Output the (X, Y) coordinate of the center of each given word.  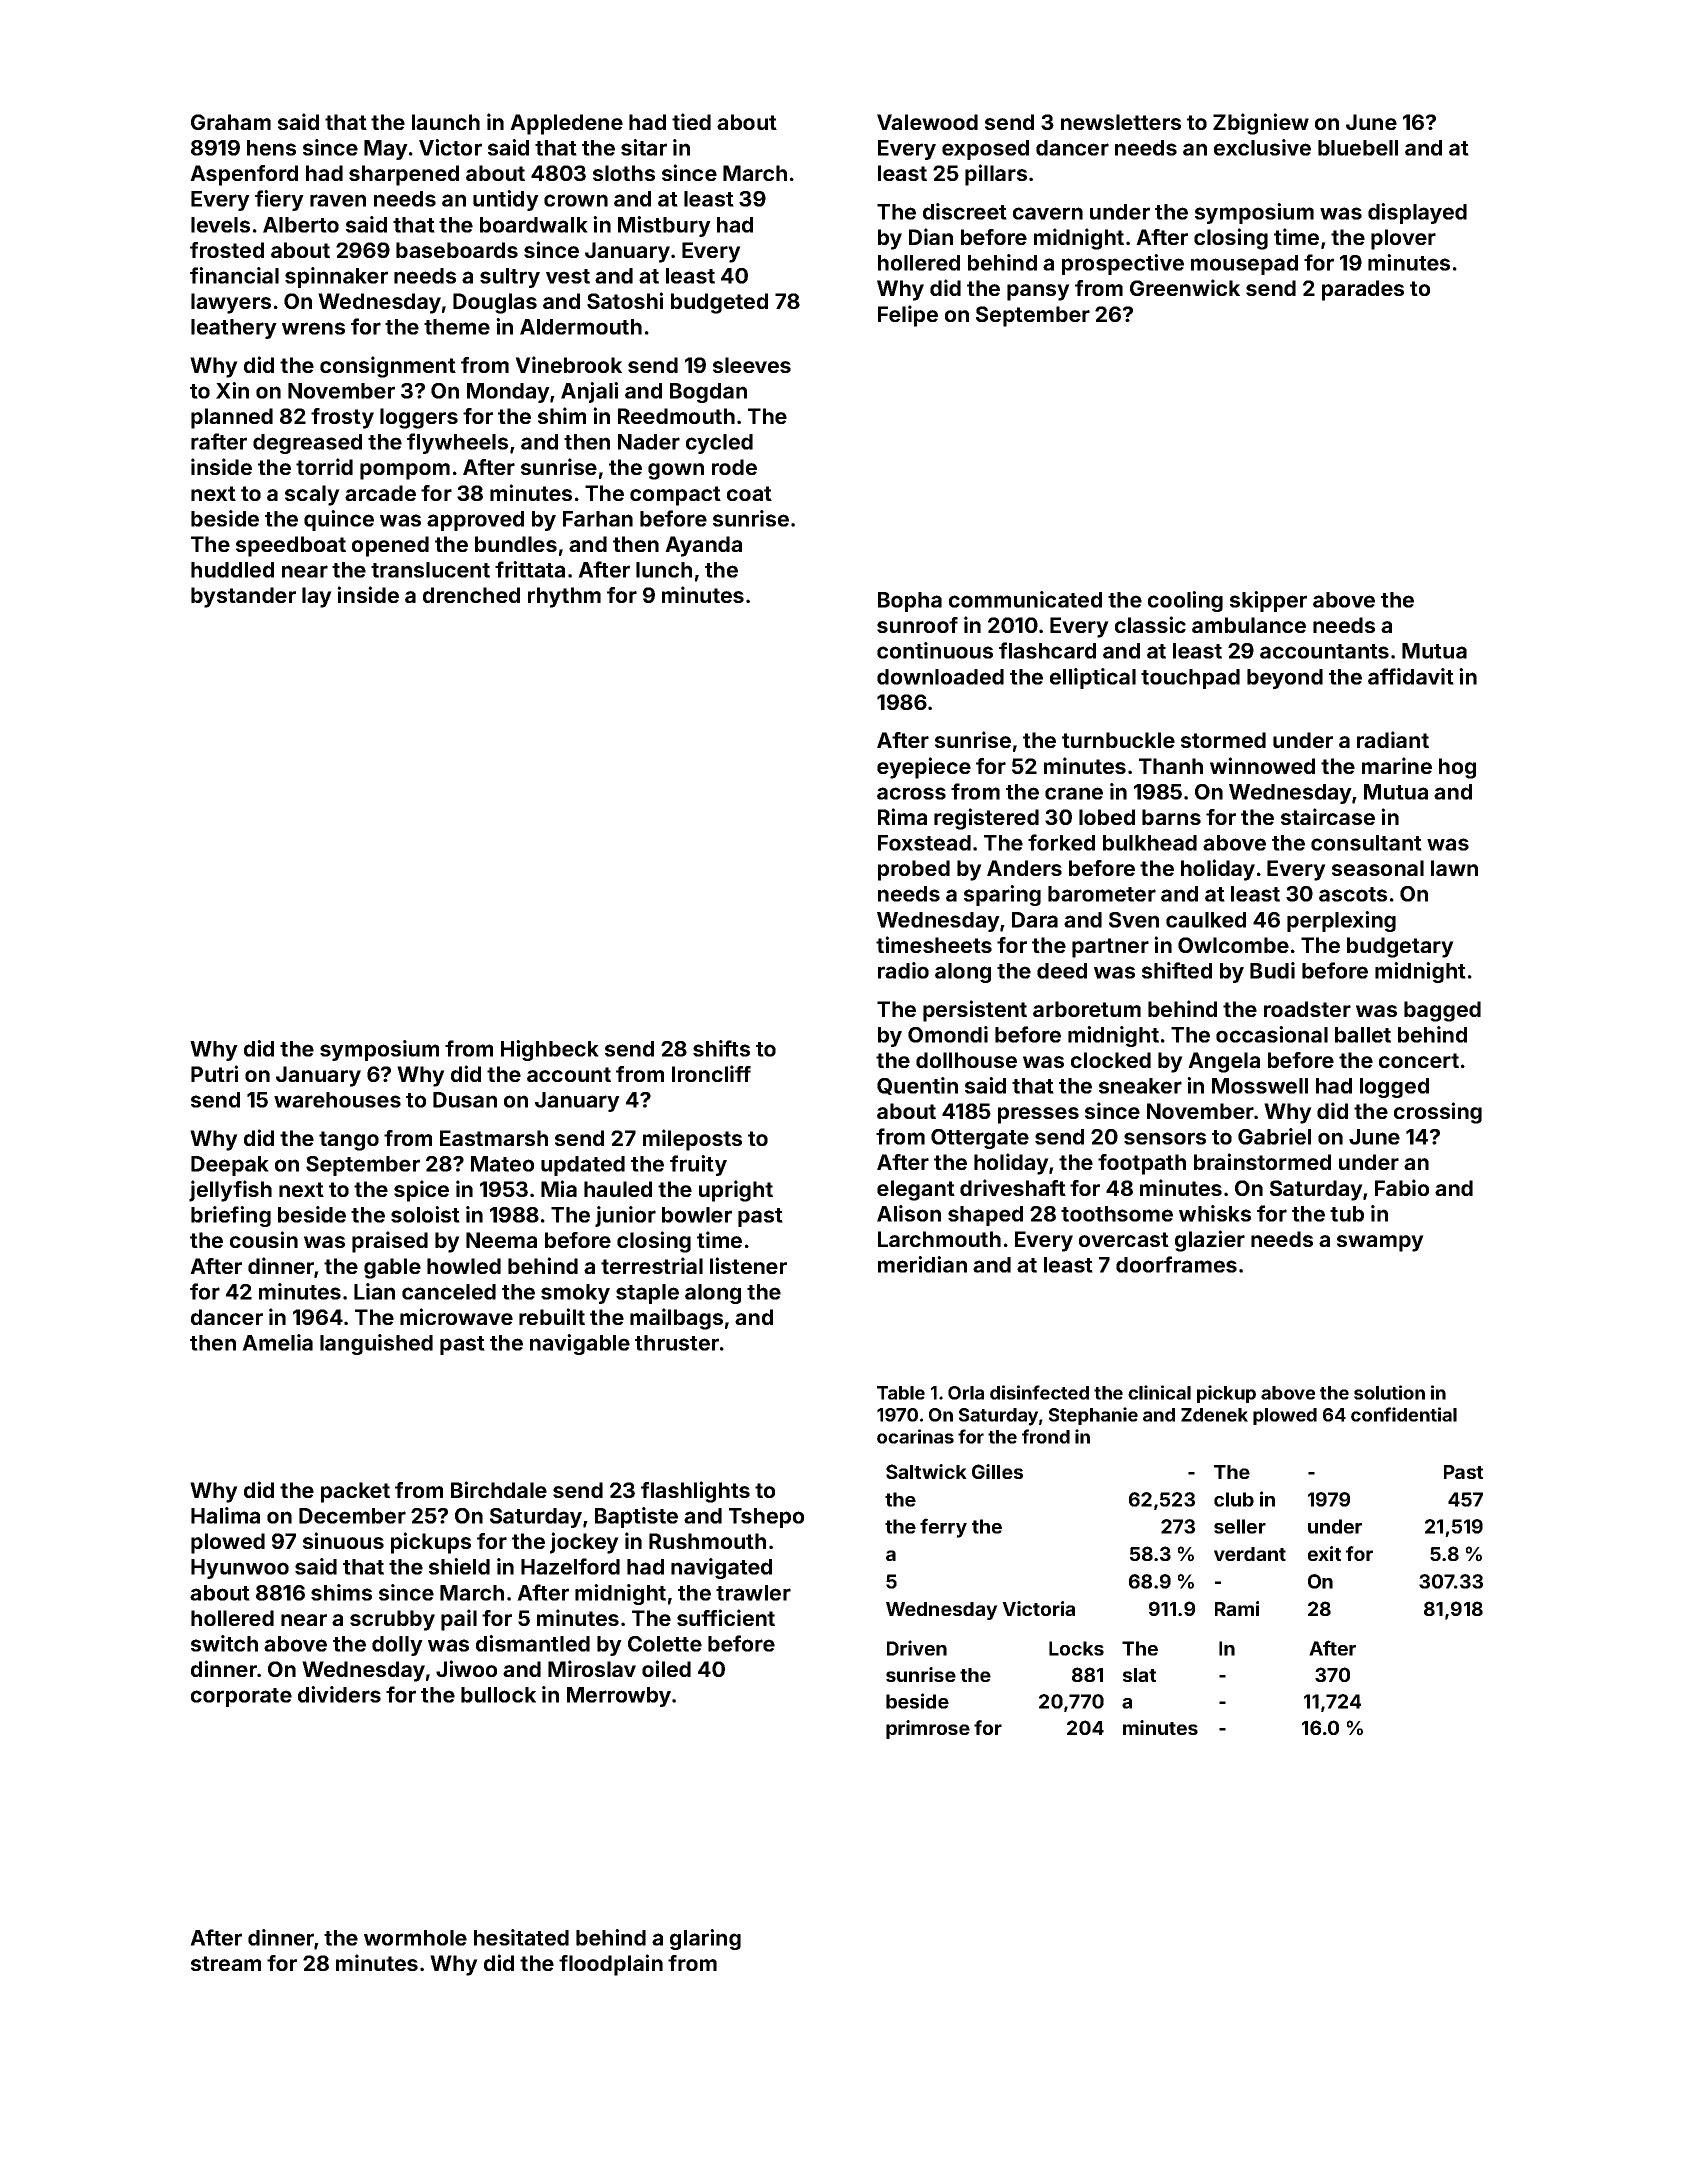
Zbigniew (1261, 124)
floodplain (611, 1965)
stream (226, 1963)
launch (446, 122)
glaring (705, 1939)
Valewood (927, 122)
